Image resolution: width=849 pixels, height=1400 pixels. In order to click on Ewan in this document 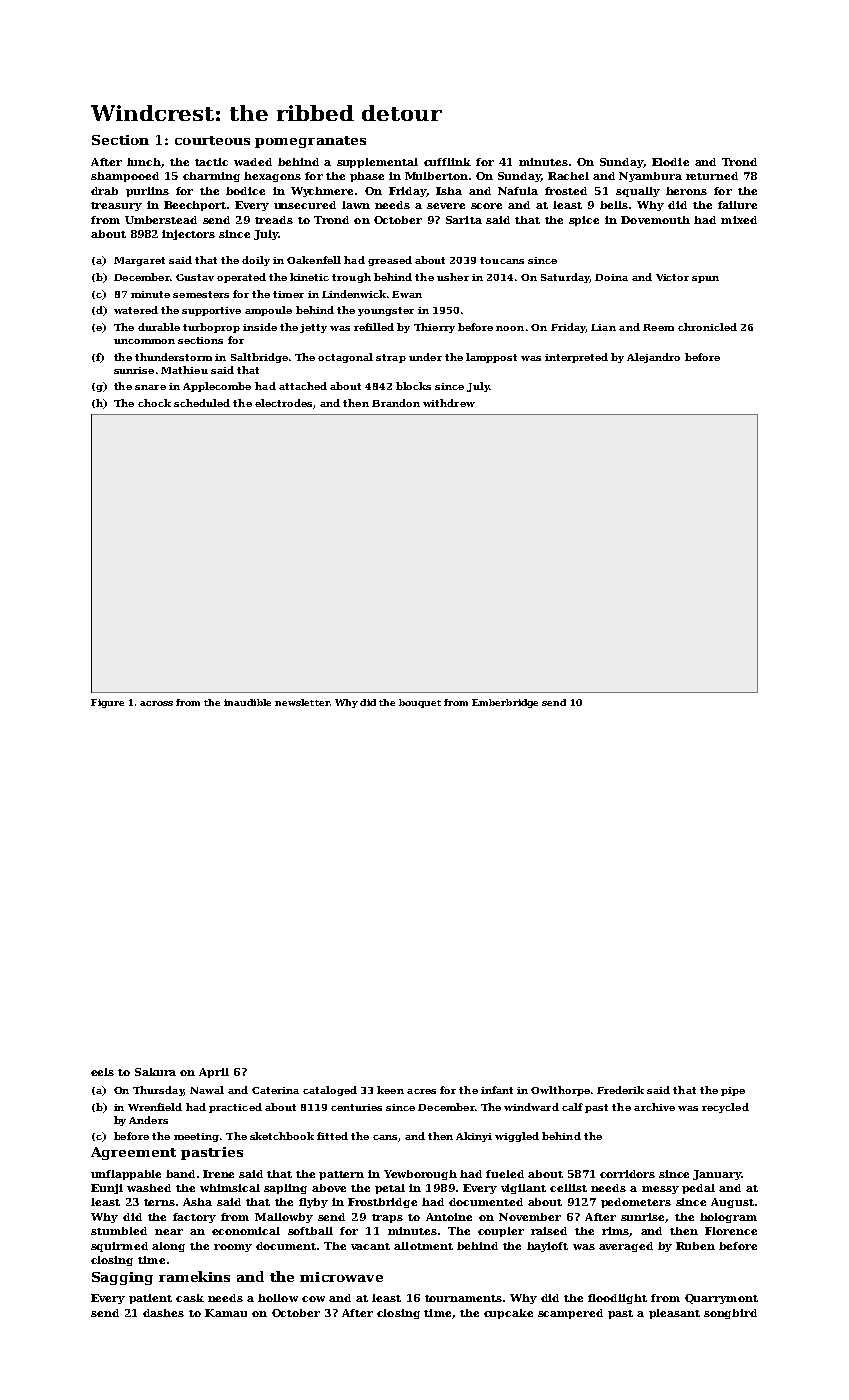, I will do `click(407, 294)`.
